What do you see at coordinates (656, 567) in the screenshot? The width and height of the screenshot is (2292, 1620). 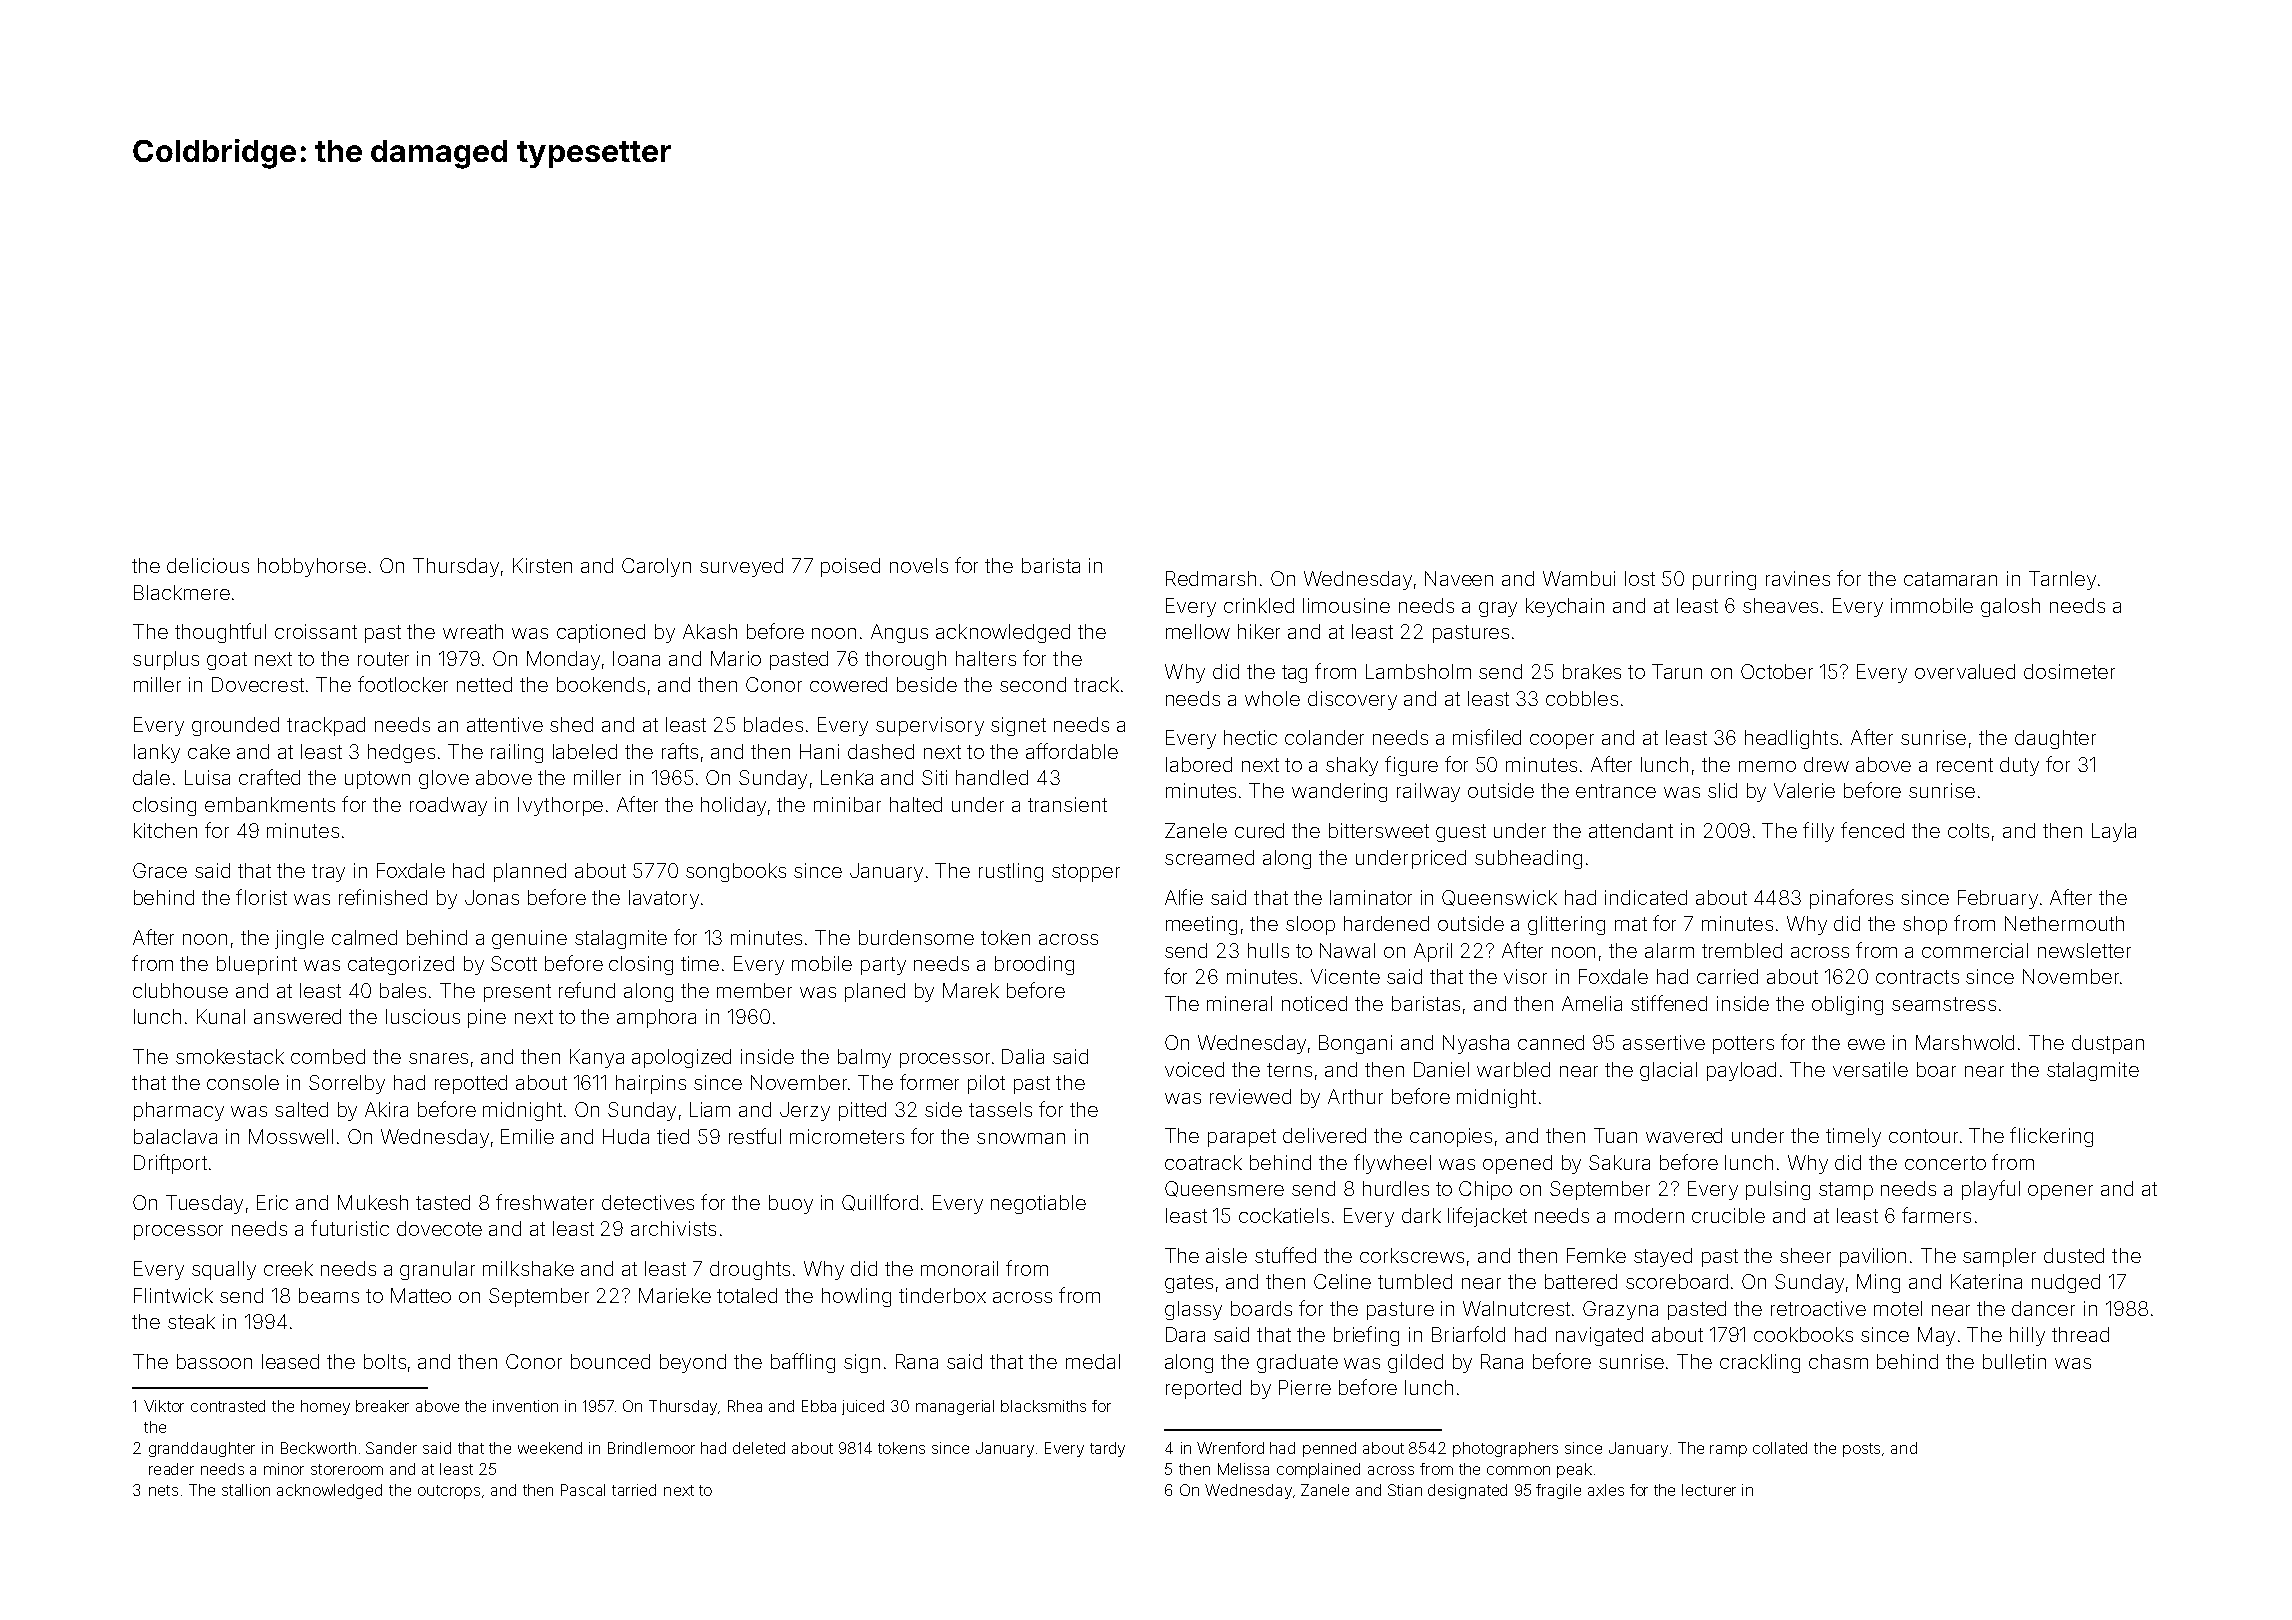 I see `Carolyn` at bounding box center [656, 567].
